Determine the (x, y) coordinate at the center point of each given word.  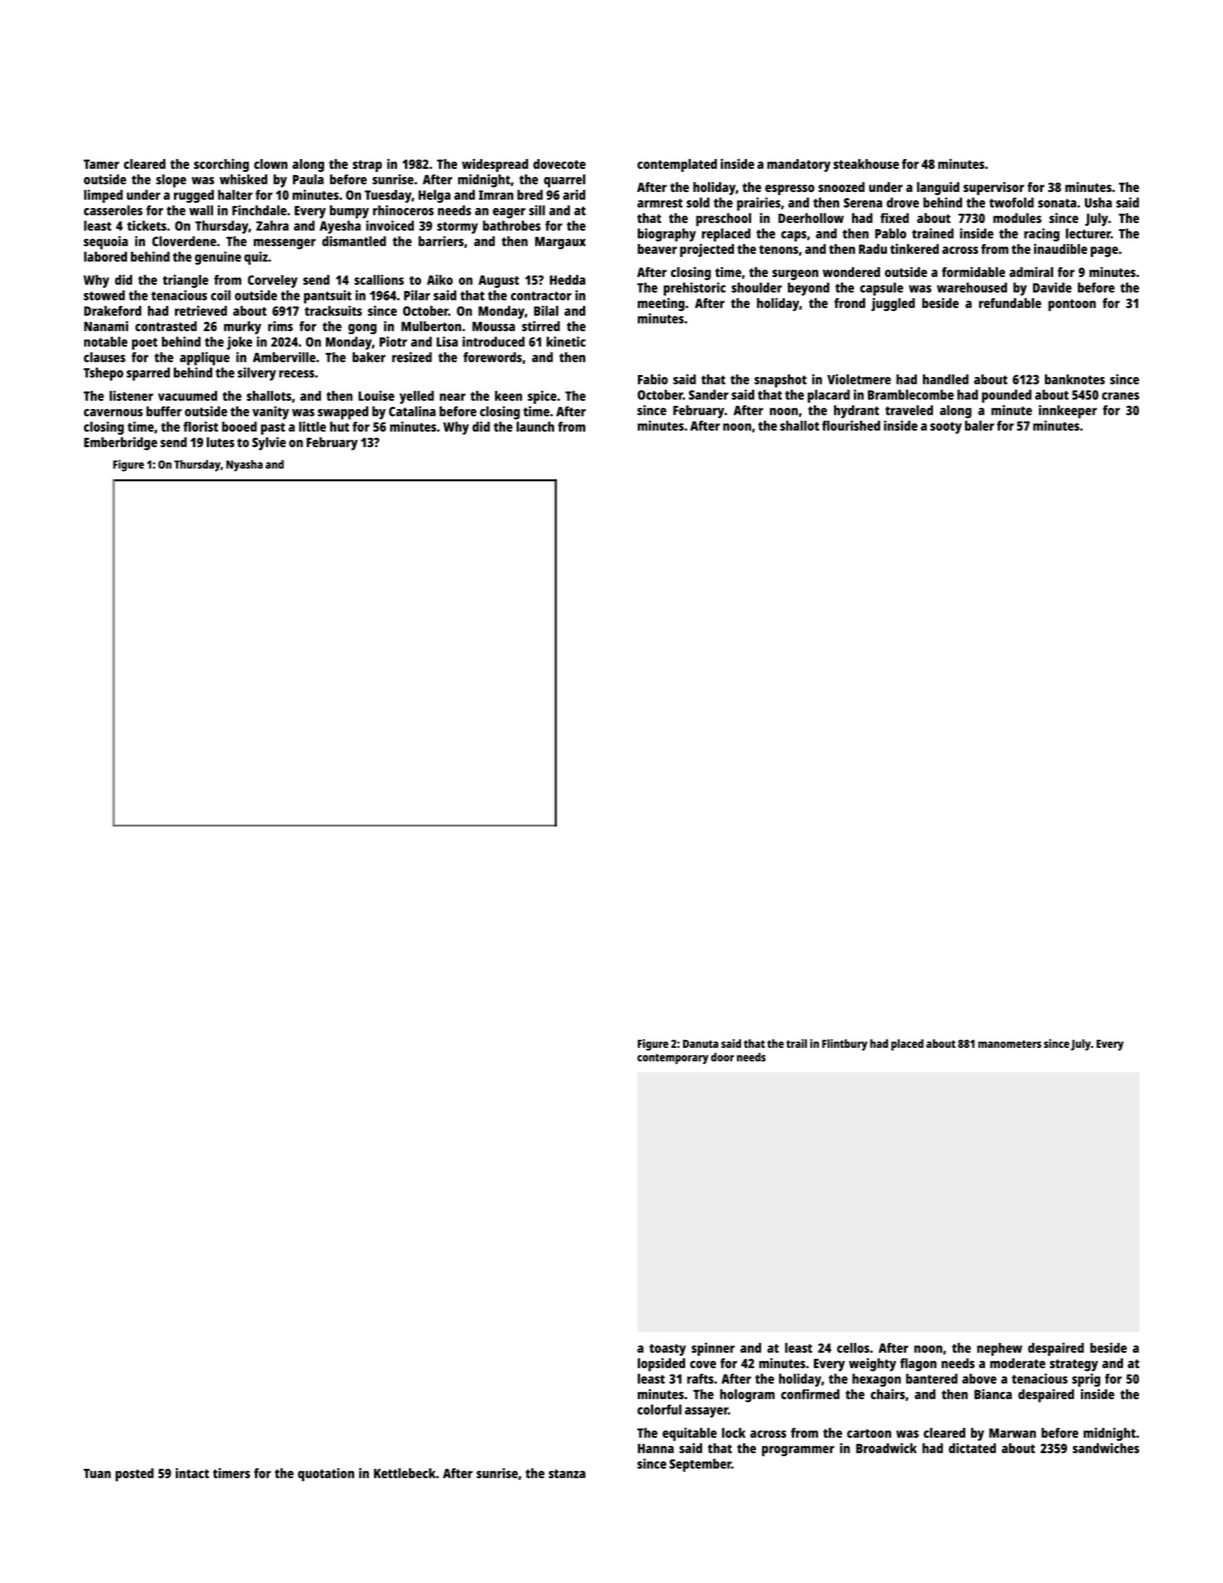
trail (796, 1043)
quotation (326, 1475)
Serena (863, 203)
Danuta (700, 1044)
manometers (1009, 1044)
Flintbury (844, 1045)
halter (235, 195)
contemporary (673, 1059)
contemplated (677, 165)
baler (979, 425)
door (722, 1057)
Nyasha (244, 466)
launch (535, 426)
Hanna (656, 1449)
